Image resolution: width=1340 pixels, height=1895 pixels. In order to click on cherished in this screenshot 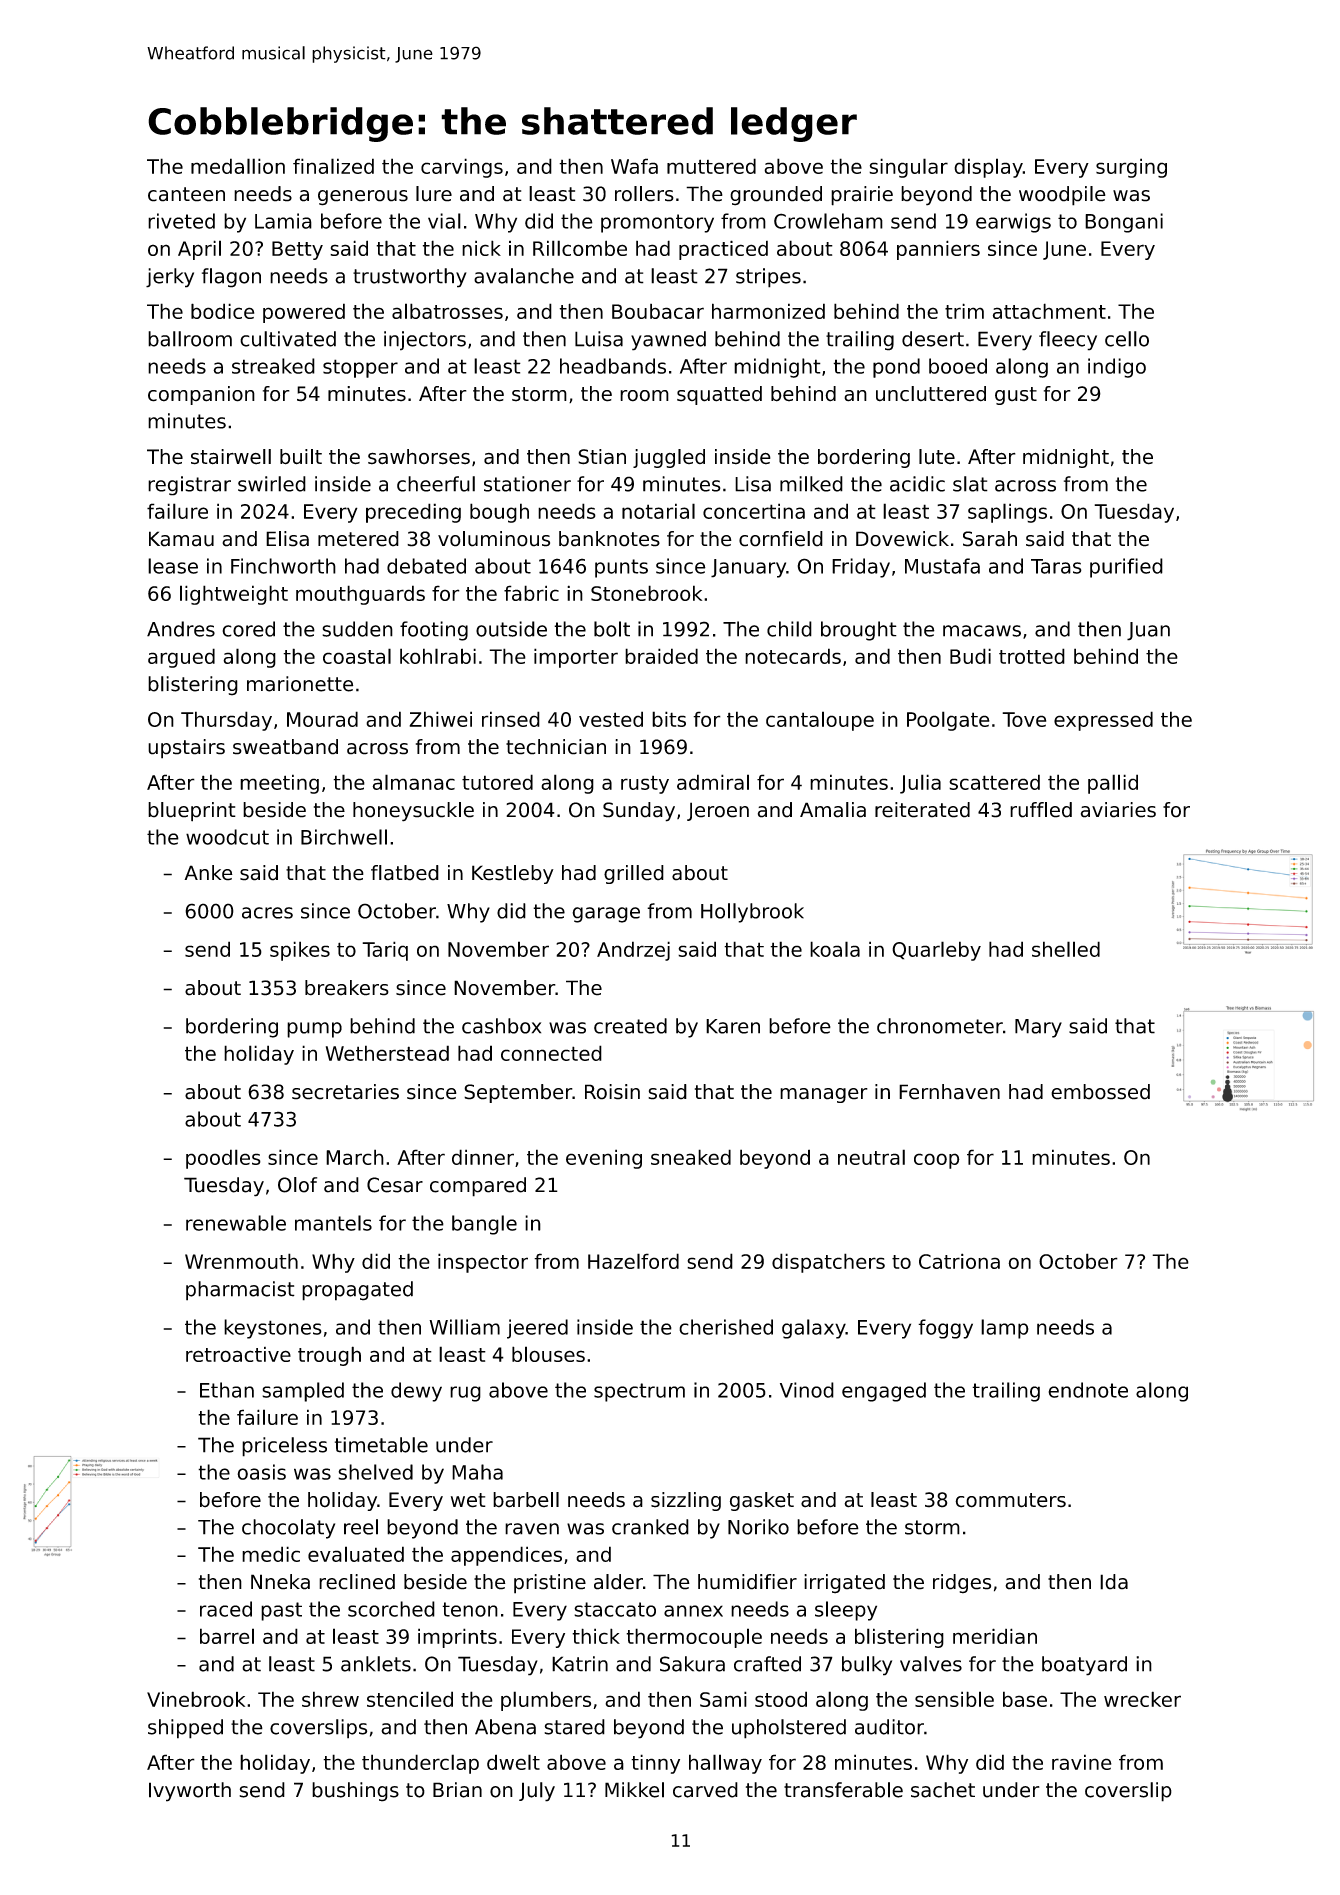, I will do `click(726, 1327)`.
